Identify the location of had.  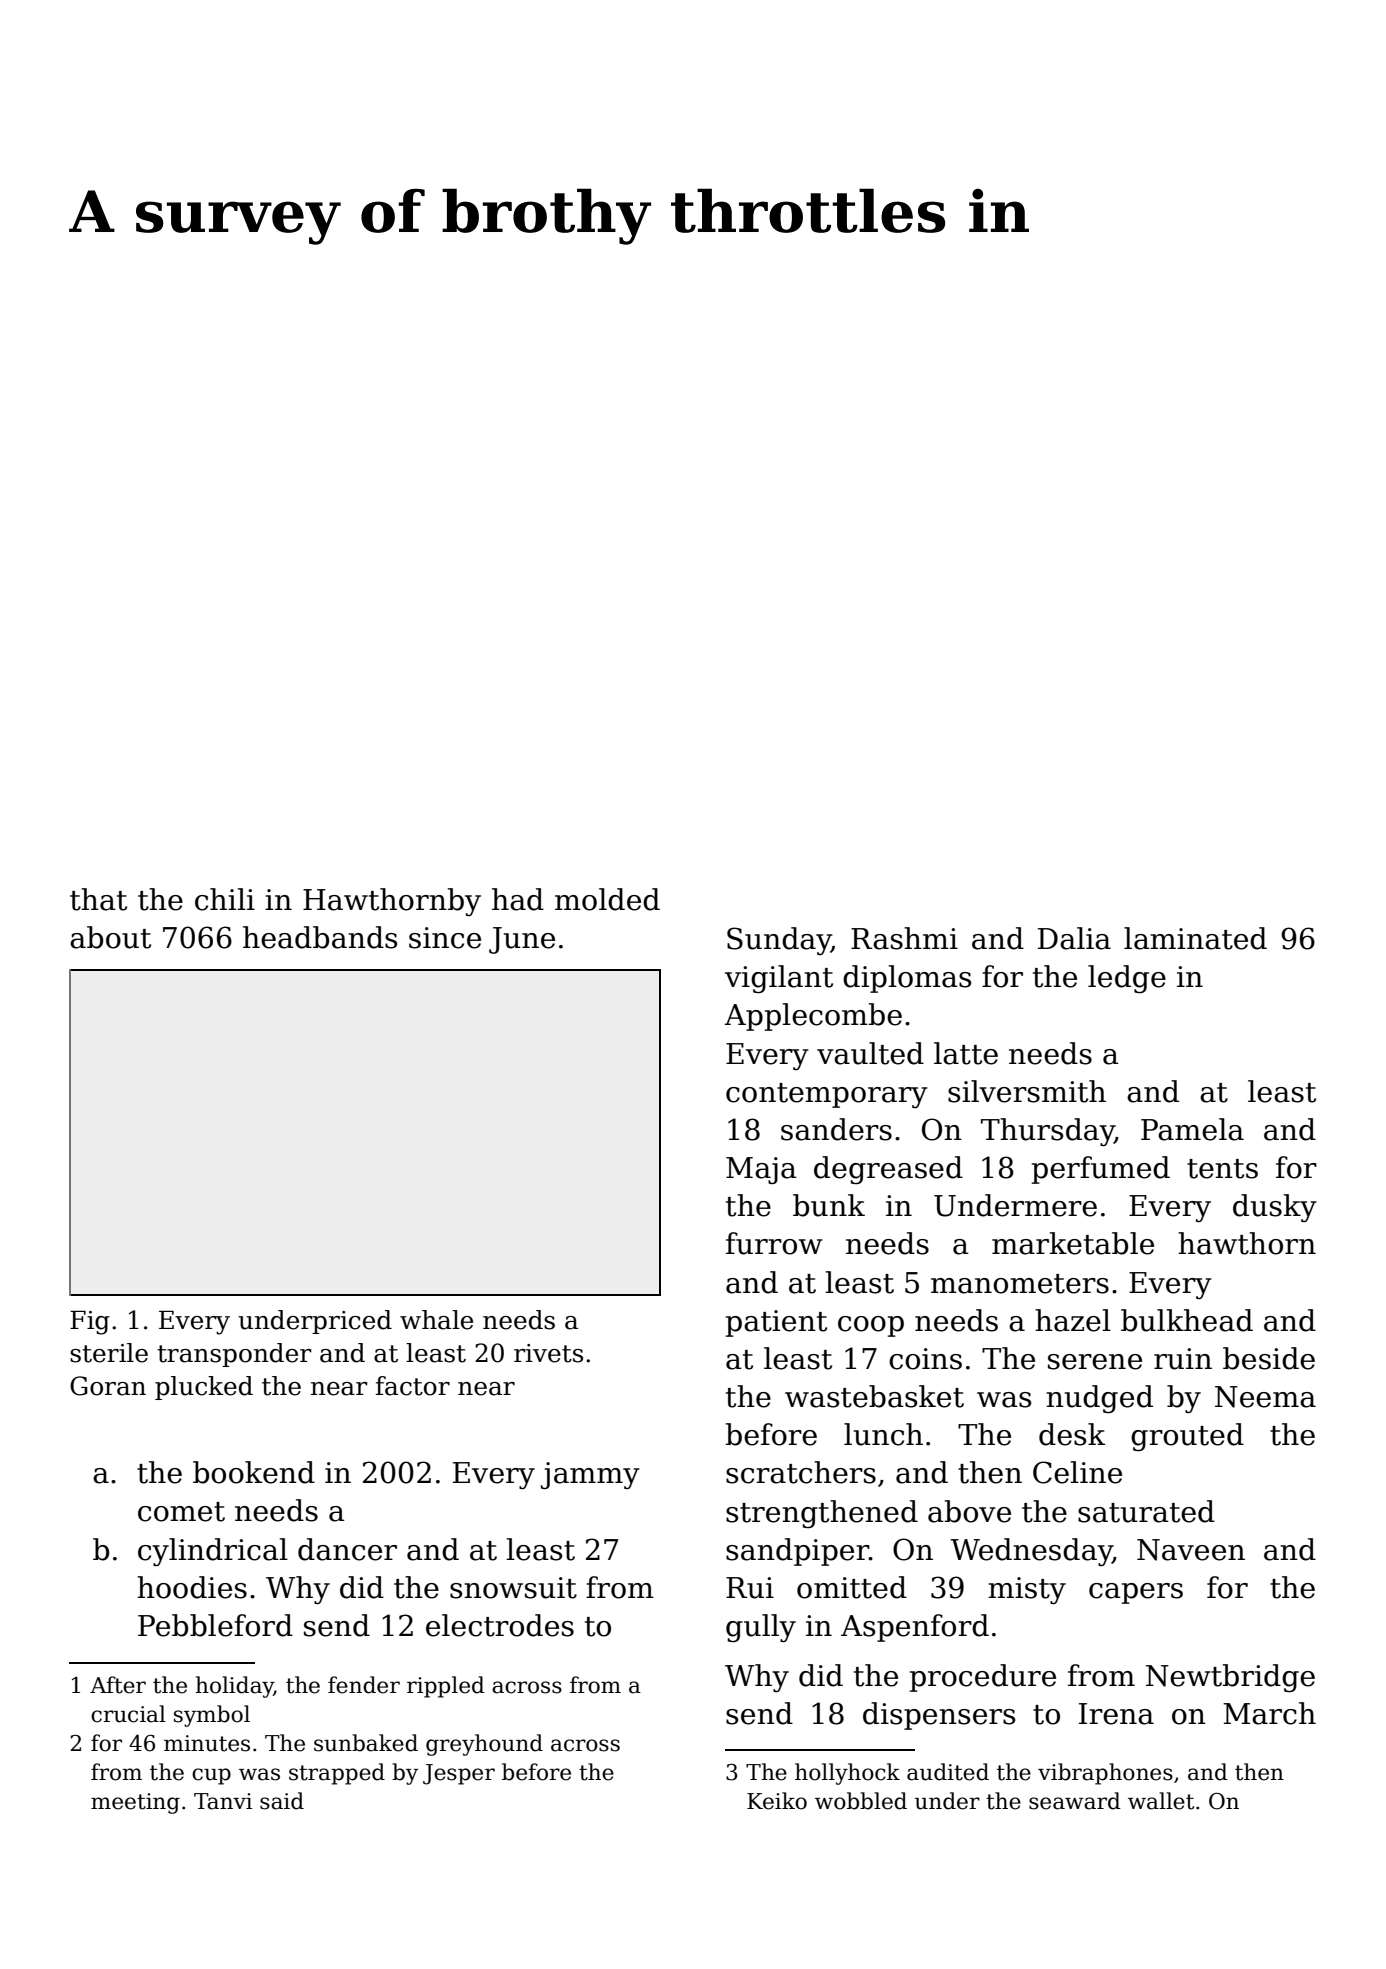
(518, 899).
